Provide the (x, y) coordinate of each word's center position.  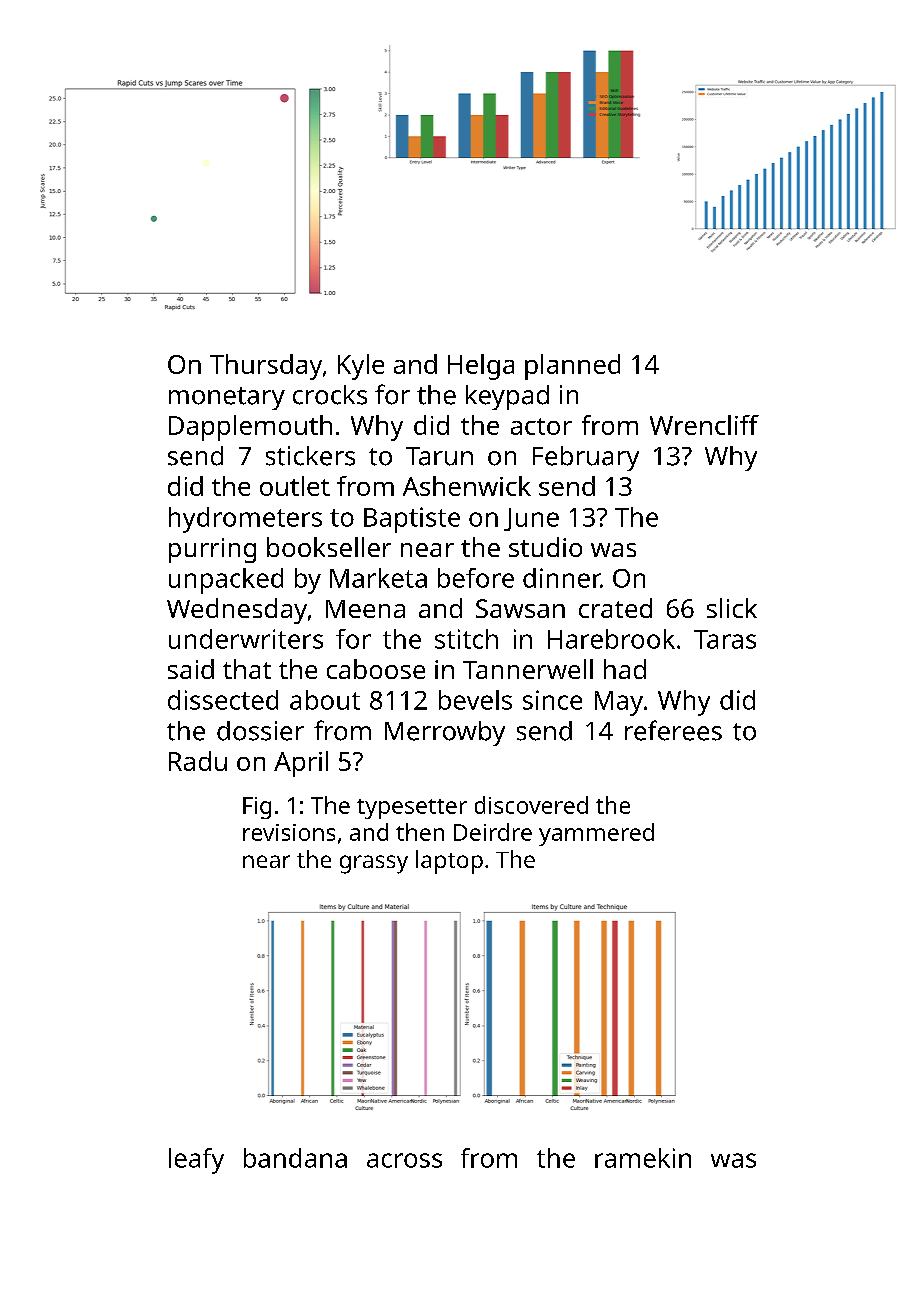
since (552, 700)
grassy (374, 864)
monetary (227, 398)
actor (541, 426)
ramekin (643, 1158)
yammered (596, 834)
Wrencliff (704, 425)
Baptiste (412, 520)
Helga (481, 367)
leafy (196, 1161)
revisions (289, 832)
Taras (725, 639)
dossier (260, 731)
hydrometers (245, 520)
